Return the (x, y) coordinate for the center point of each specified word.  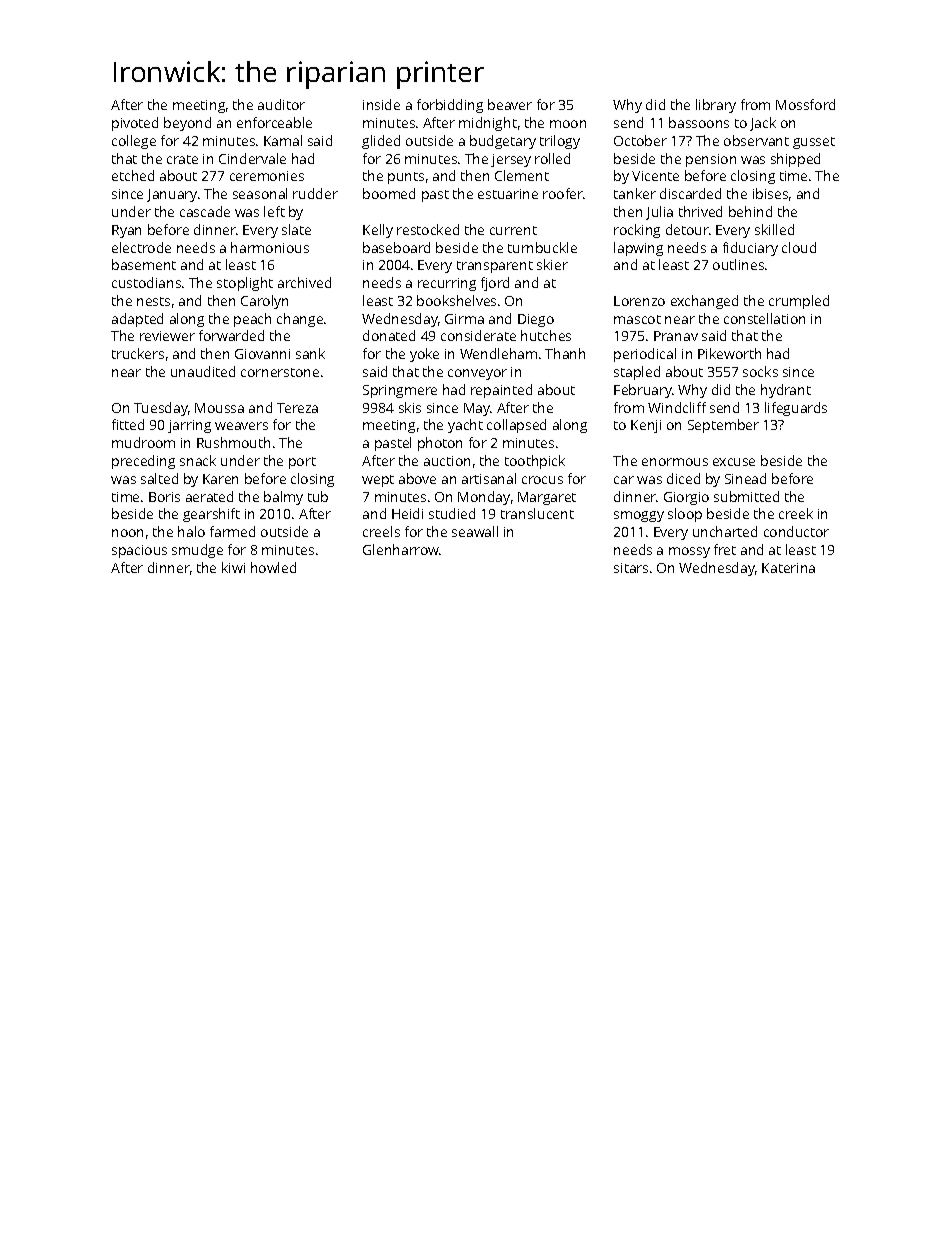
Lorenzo (639, 301)
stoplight (245, 284)
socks (760, 371)
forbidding (450, 106)
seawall (475, 531)
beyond (187, 124)
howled (273, 567)
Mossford (805, 104)
